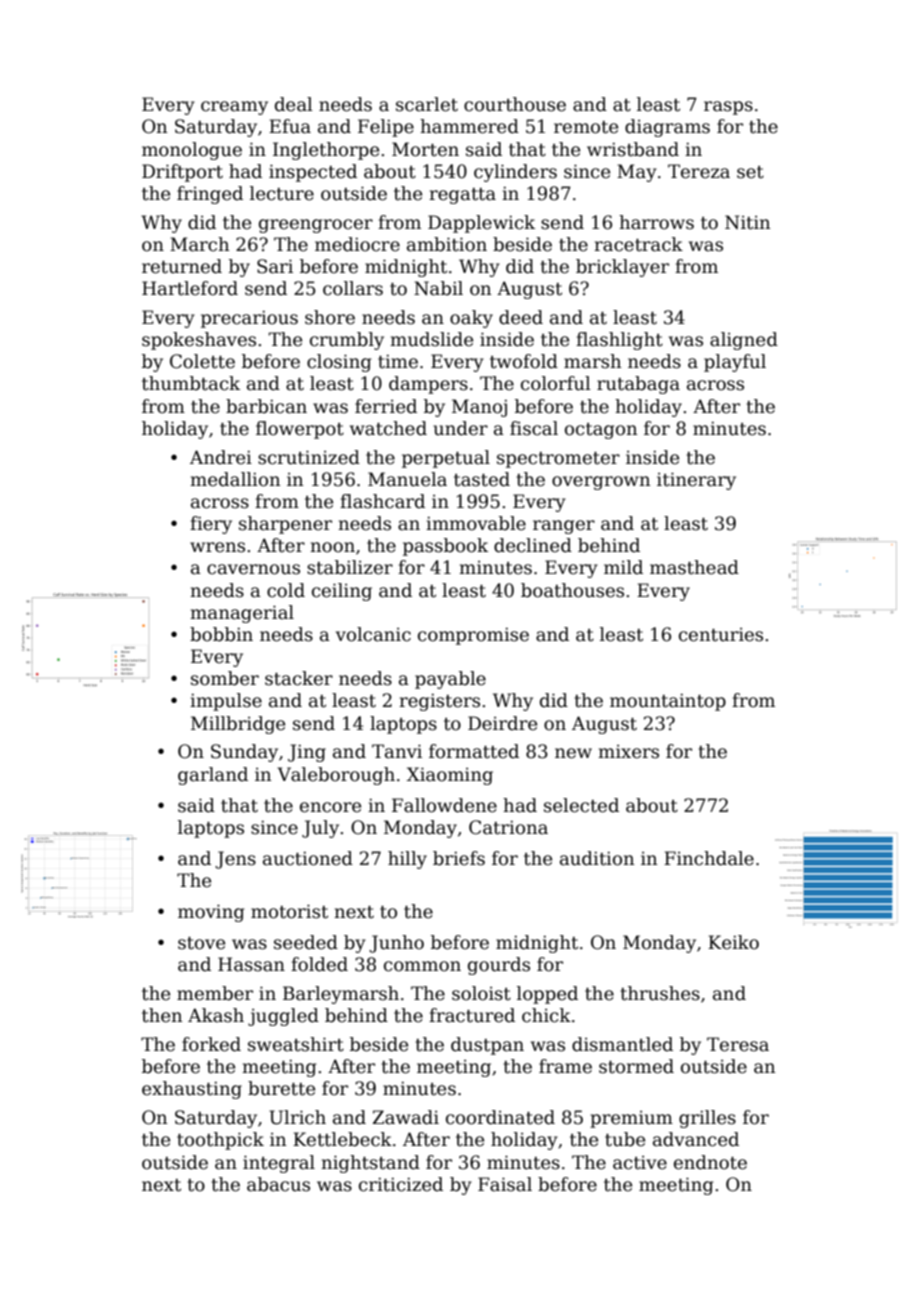 The height and width of the image is (1311, 924). What do you see at coordinates (226, 702) in the image?
I see `impulse` at bounding box center [226, 702].
